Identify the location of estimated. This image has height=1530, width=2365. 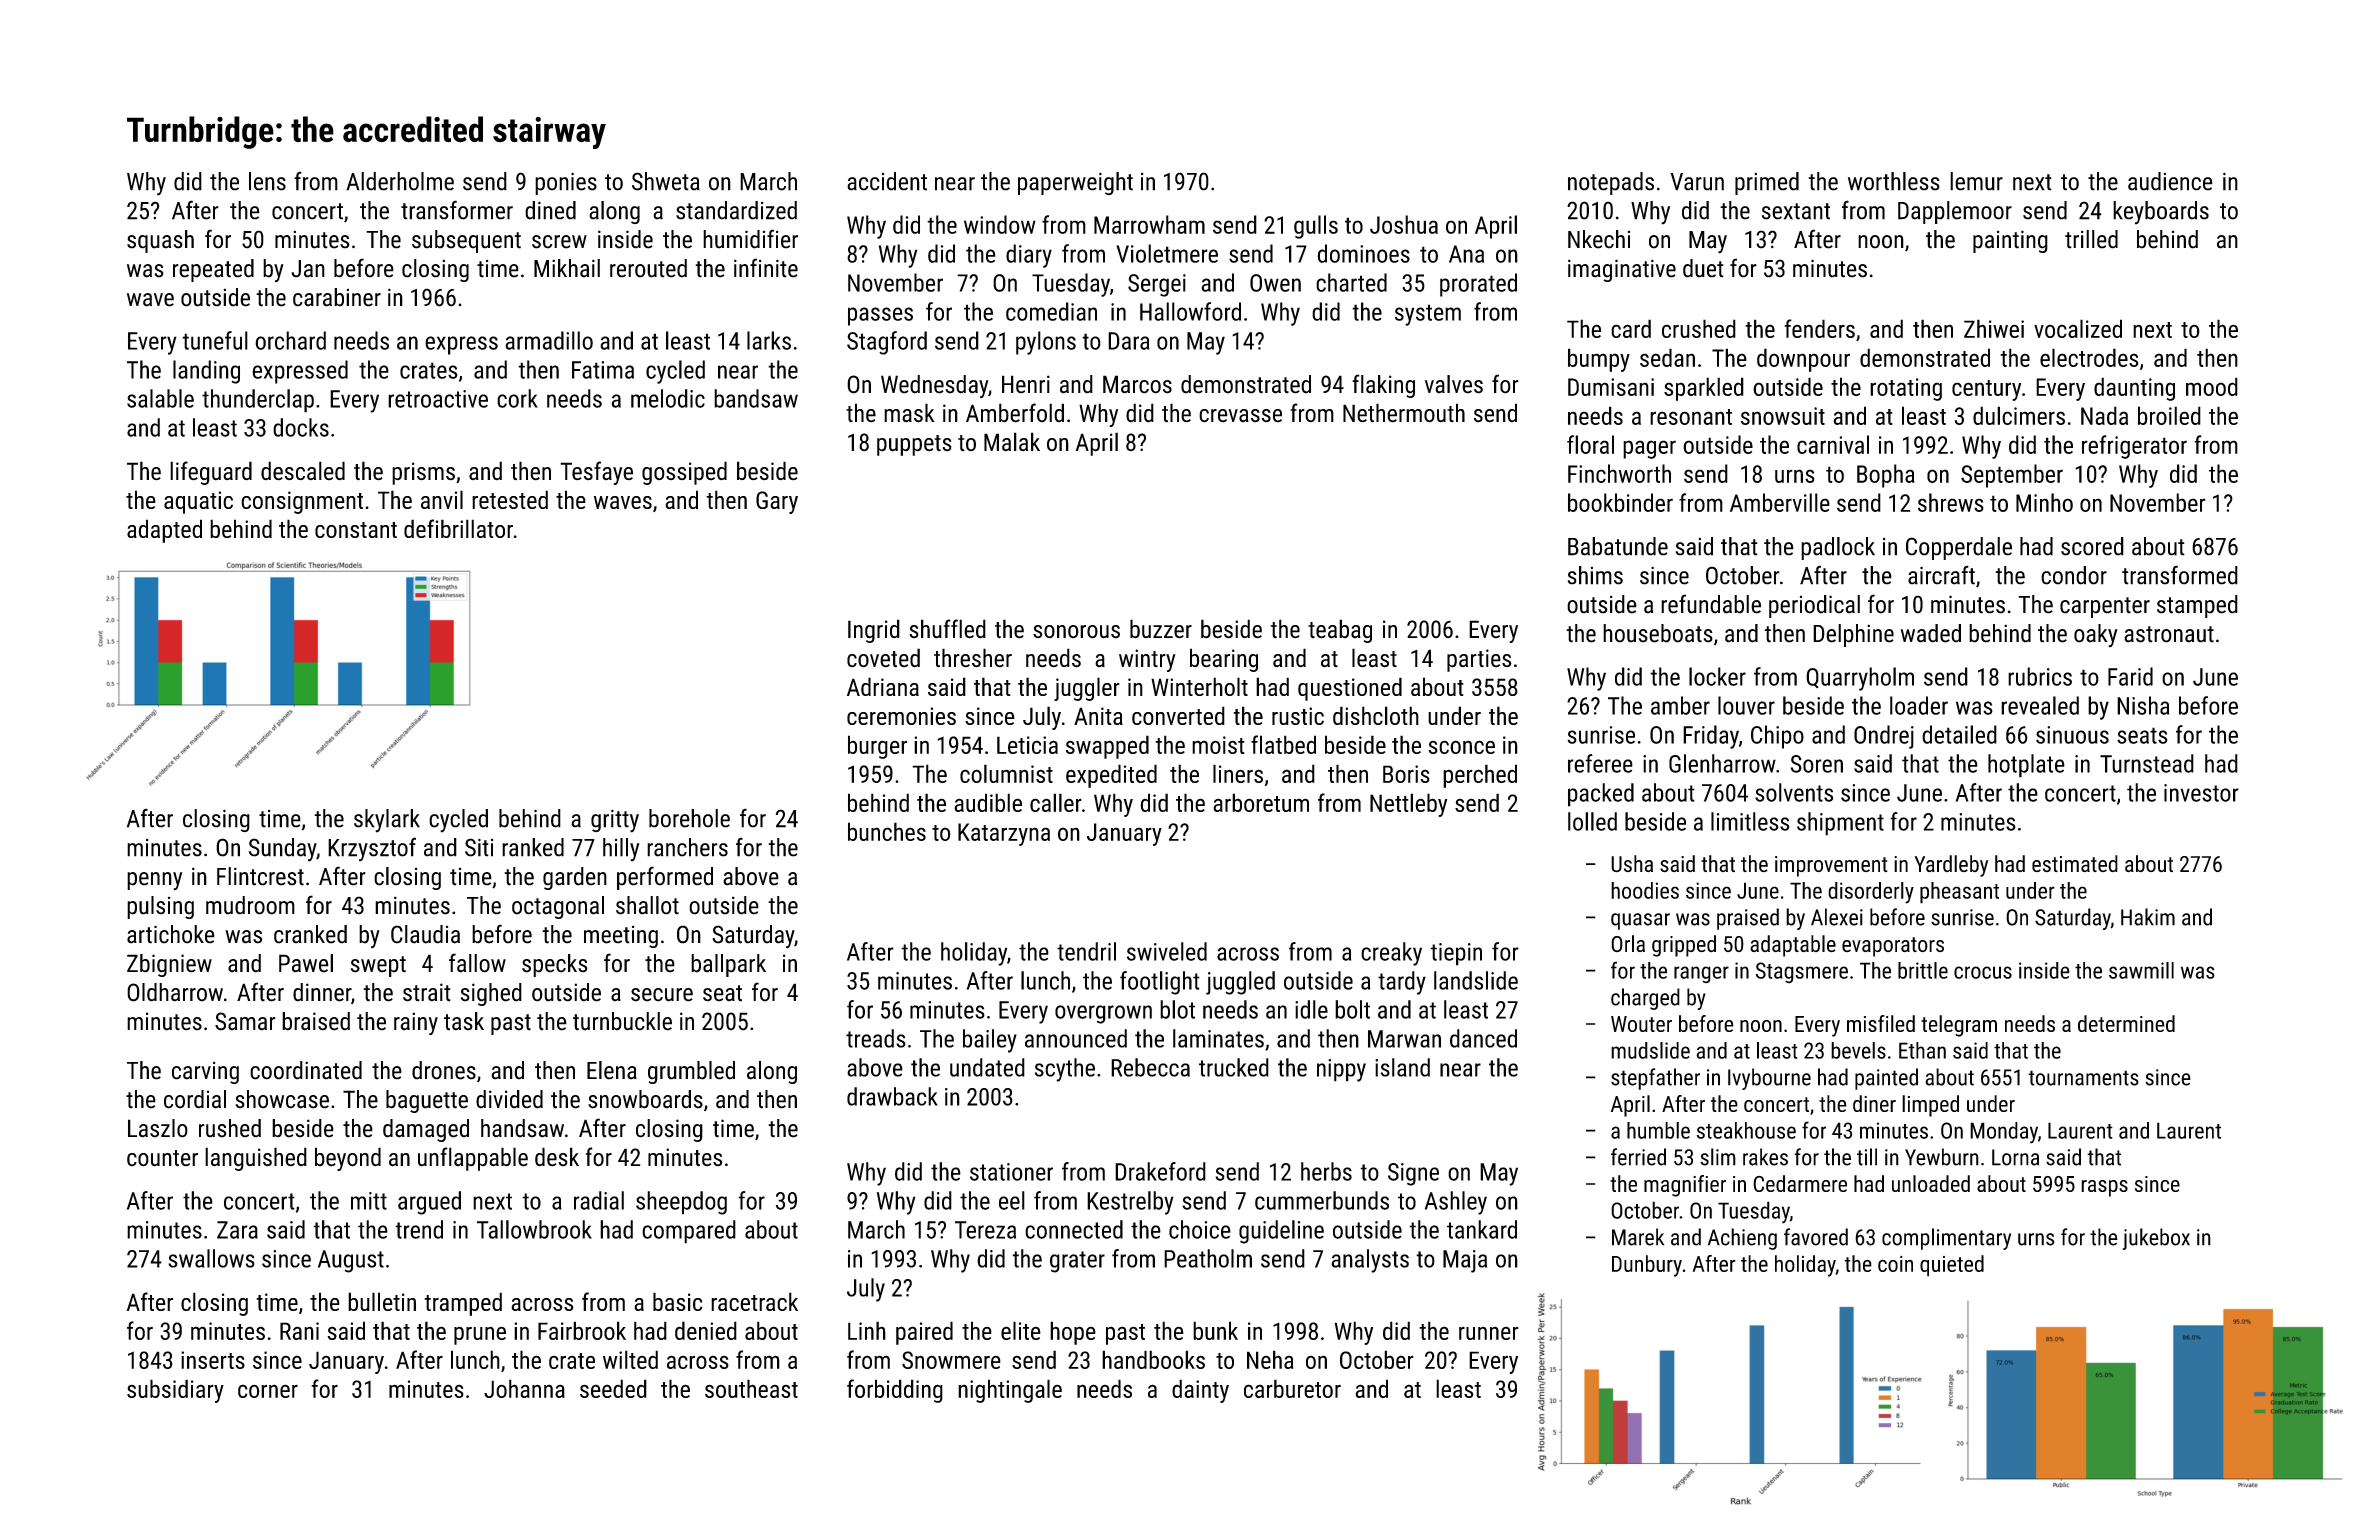
(2075, 863).
